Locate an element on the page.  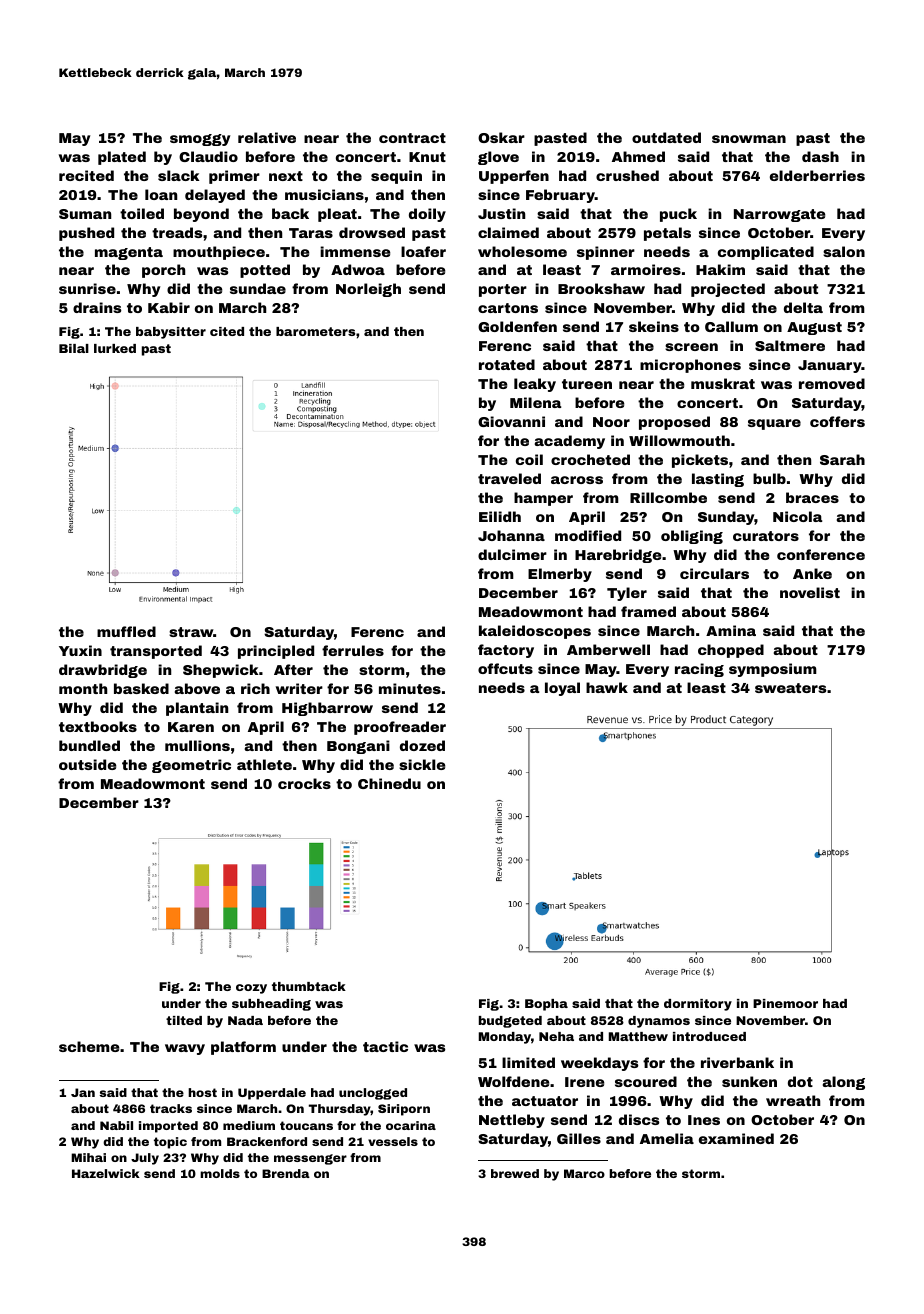
dormitory is located at coordinates (698, 1005).
